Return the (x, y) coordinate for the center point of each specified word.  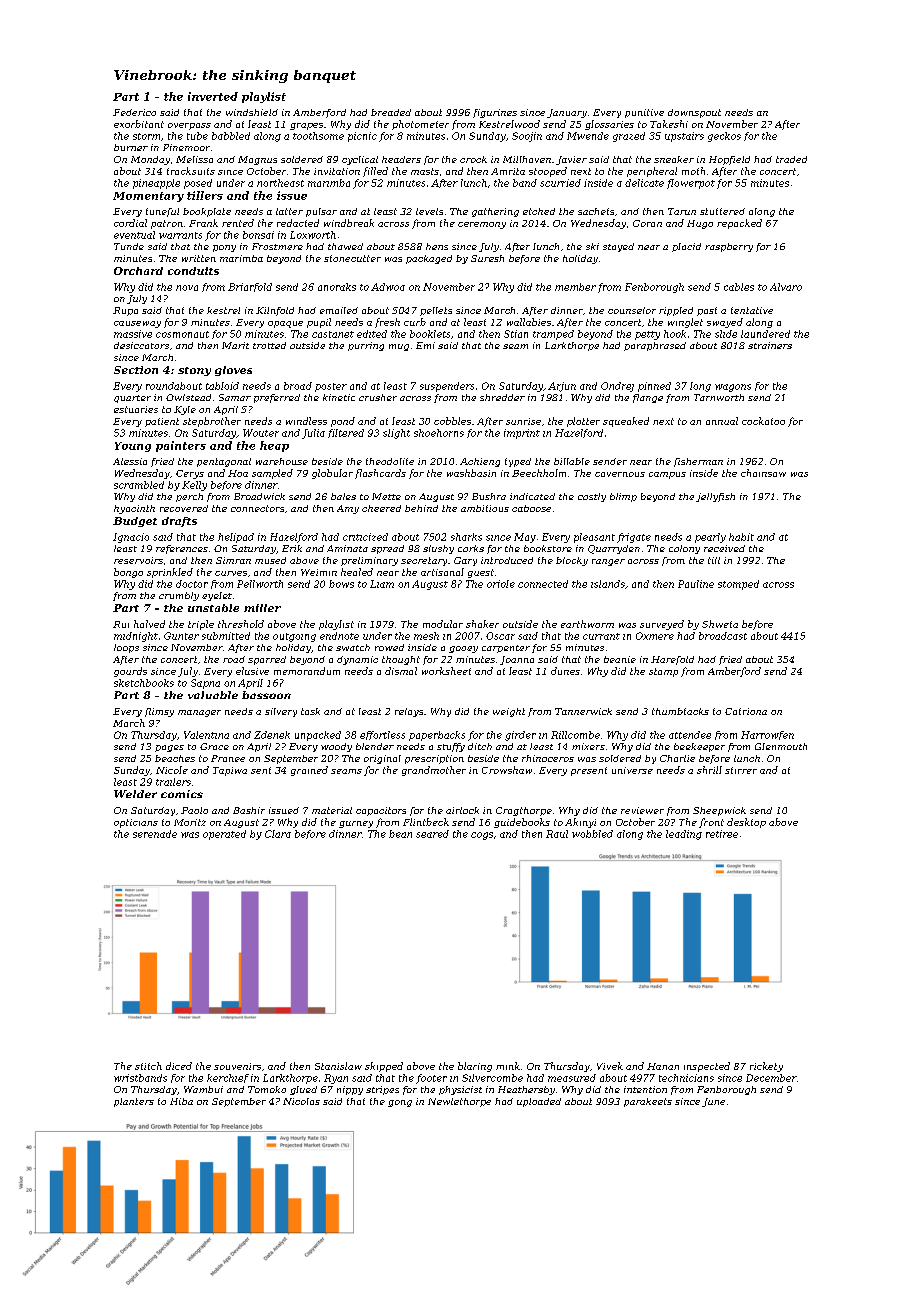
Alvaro (786, 287)
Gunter (181, 636)
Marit (235, 345)
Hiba (181, 1101)
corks (471, 548)
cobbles (452, 421)
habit (741, 537)
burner (131, 147)
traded (791, 159)
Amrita (508, 171)
